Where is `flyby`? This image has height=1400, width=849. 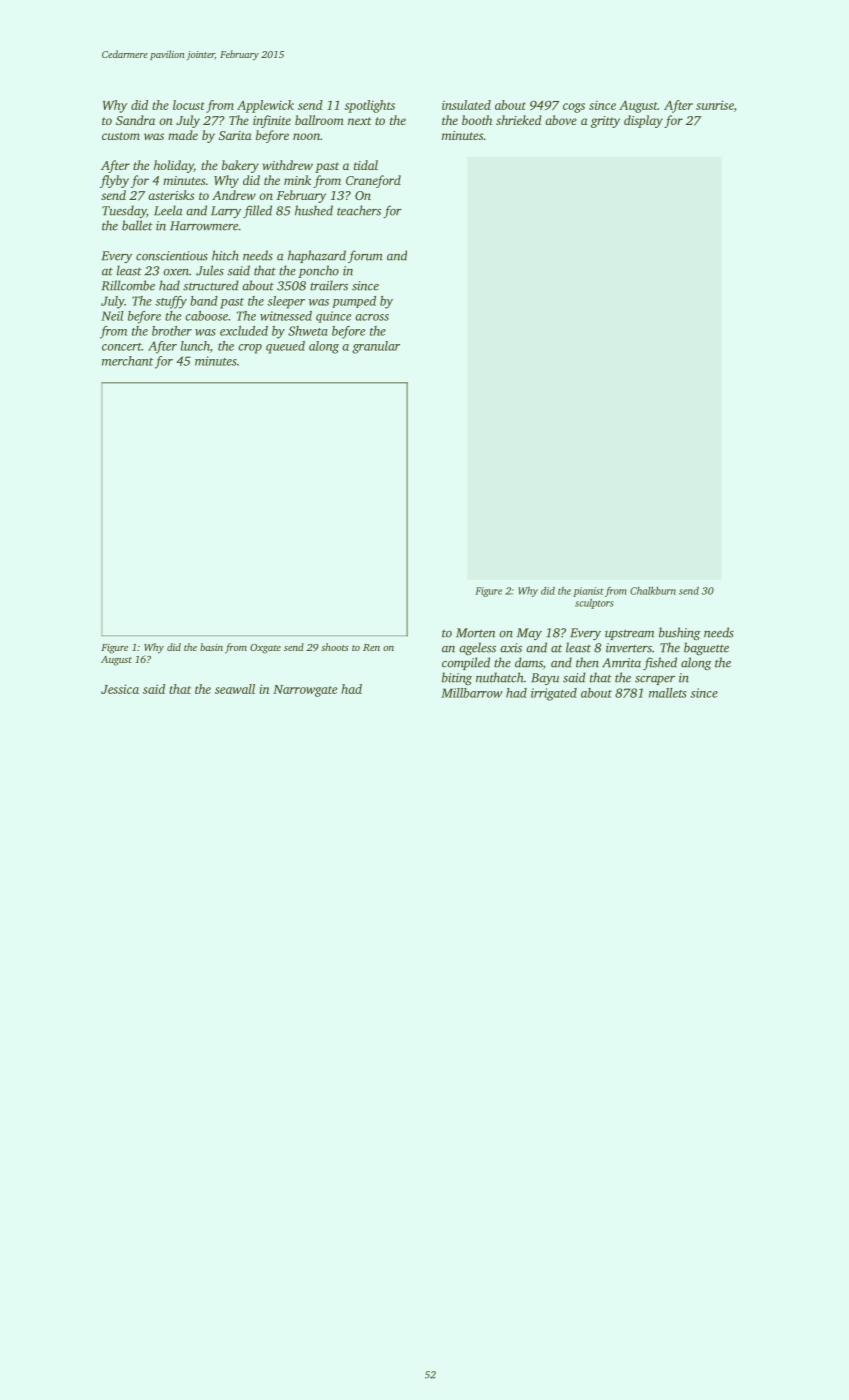
flyby is located at coordinates (114, 181).
